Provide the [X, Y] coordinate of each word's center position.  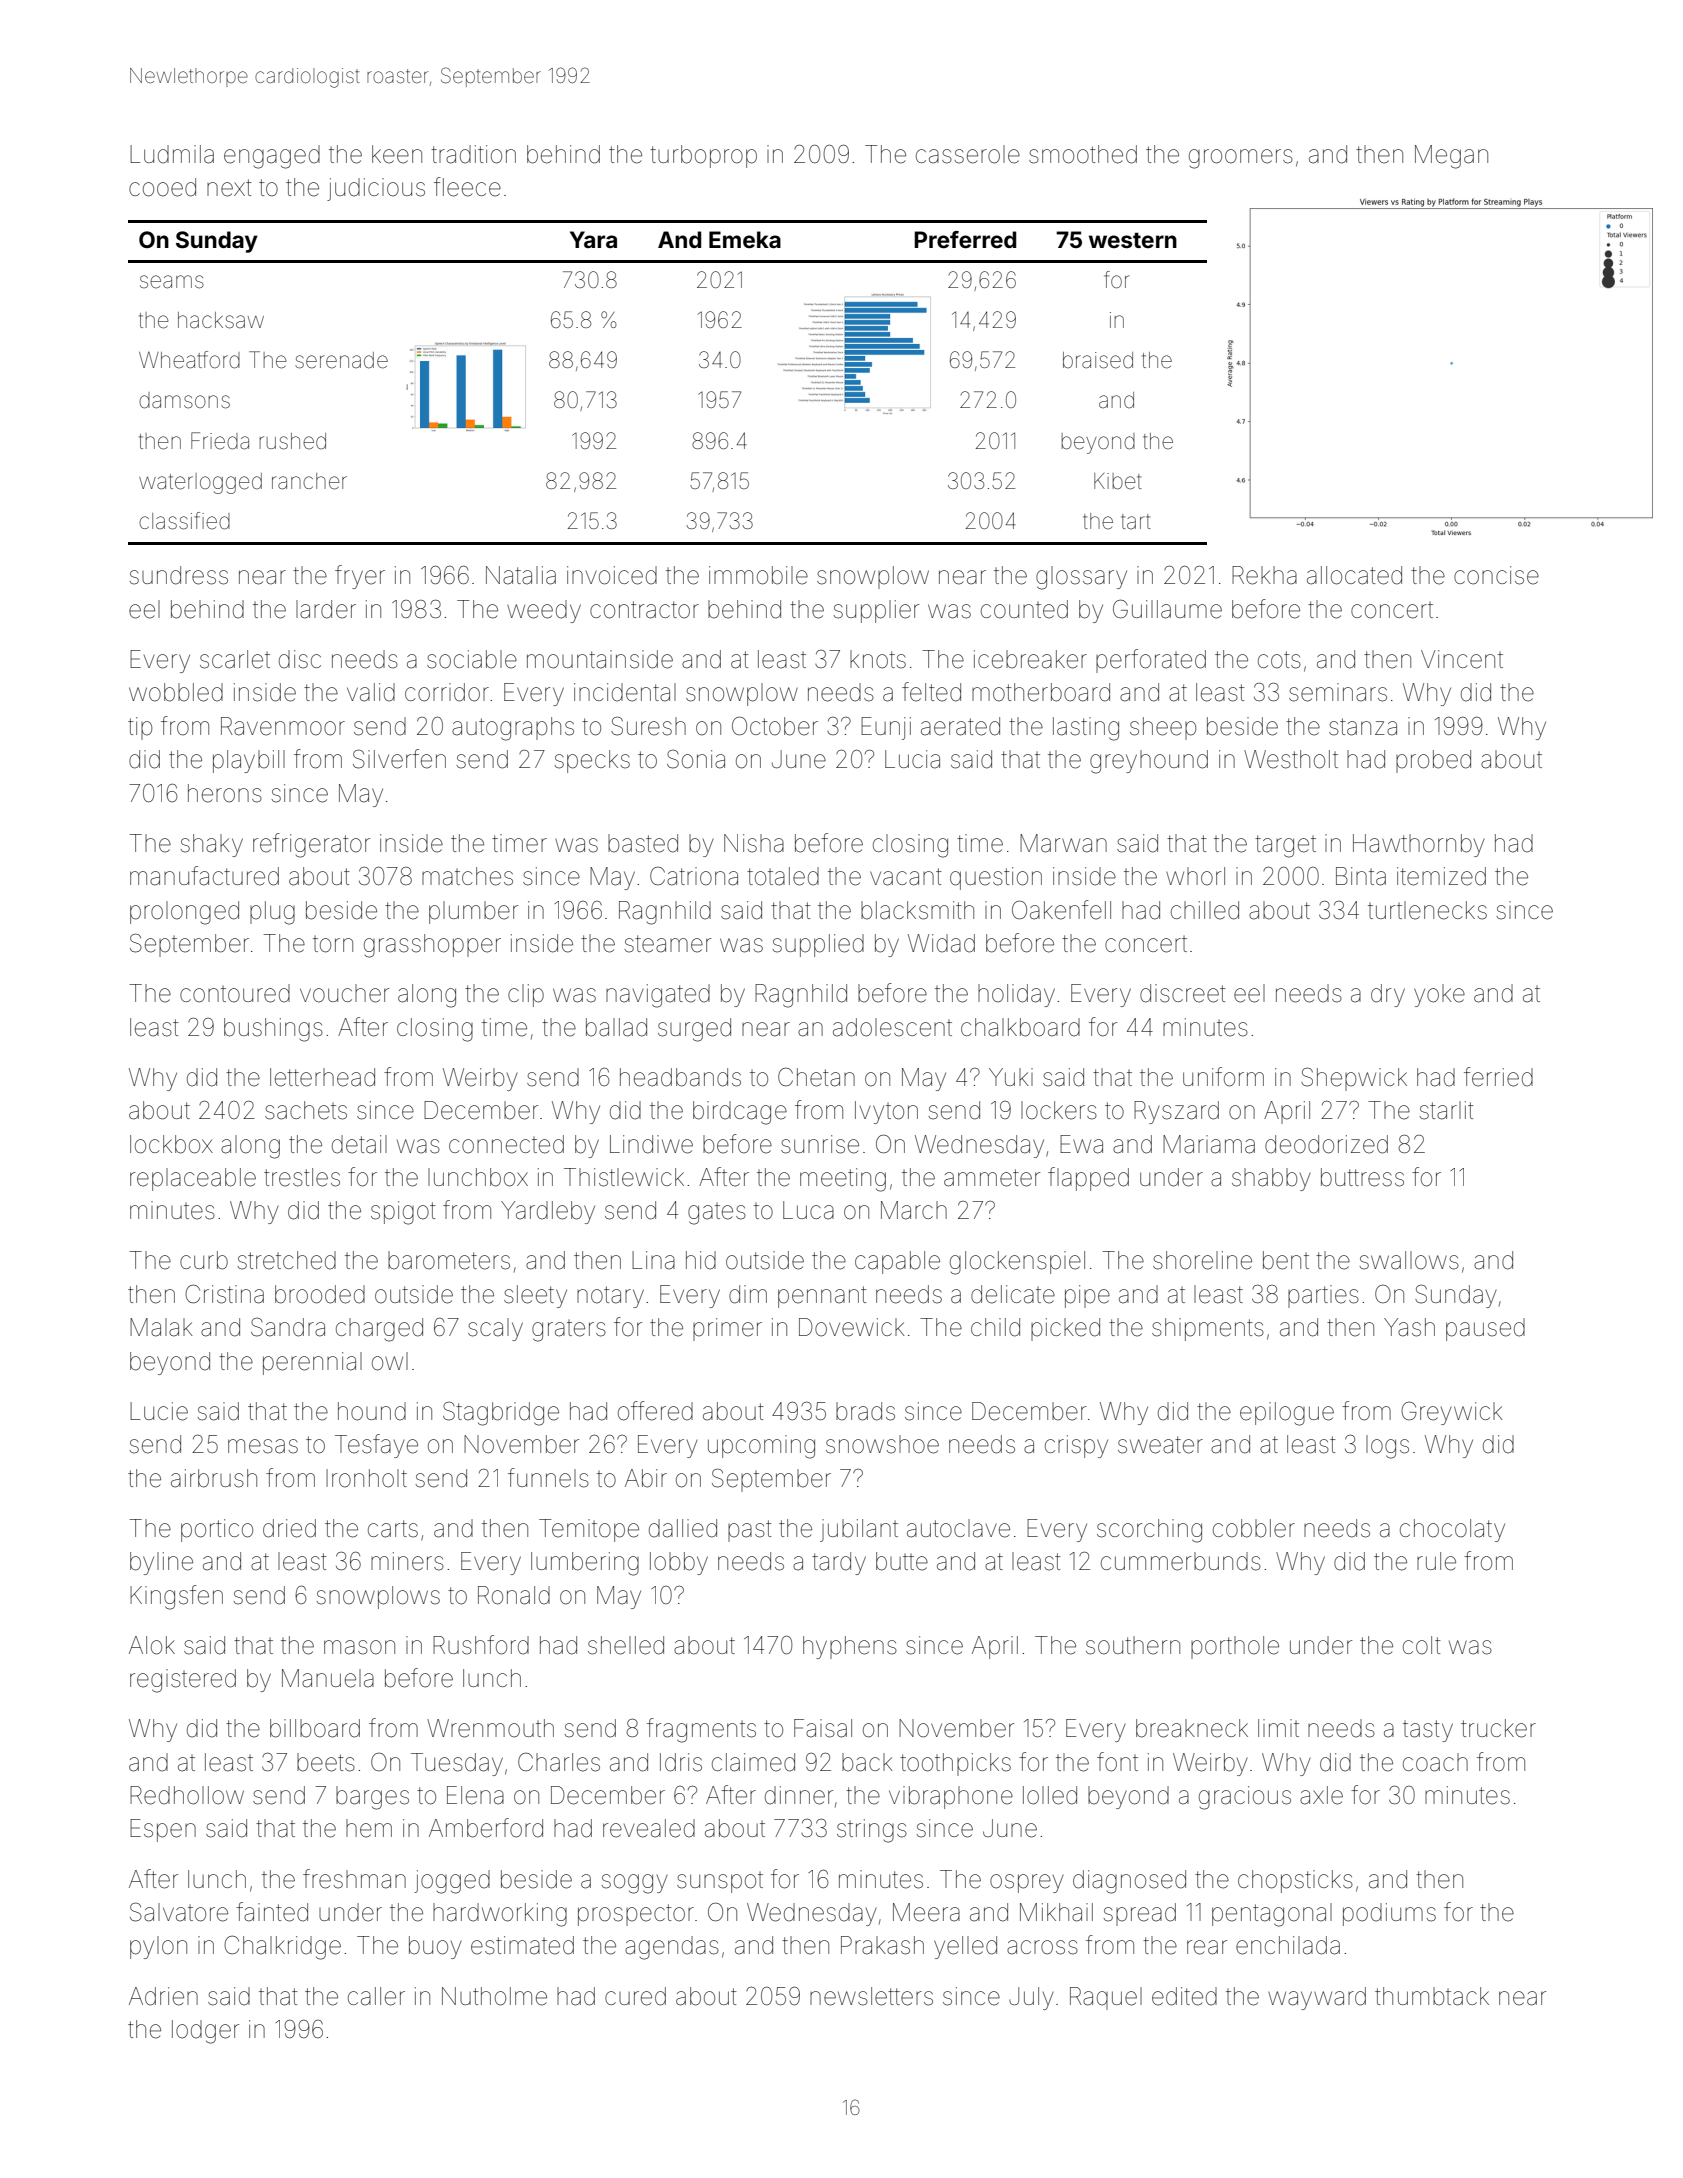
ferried [1498, 1077]
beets [326, 1762]
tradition [473, 154]
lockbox [171, 1144]
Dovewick [852, 1327]
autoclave [958, 1528]
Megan [1451, 157]
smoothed [1083, 154]
